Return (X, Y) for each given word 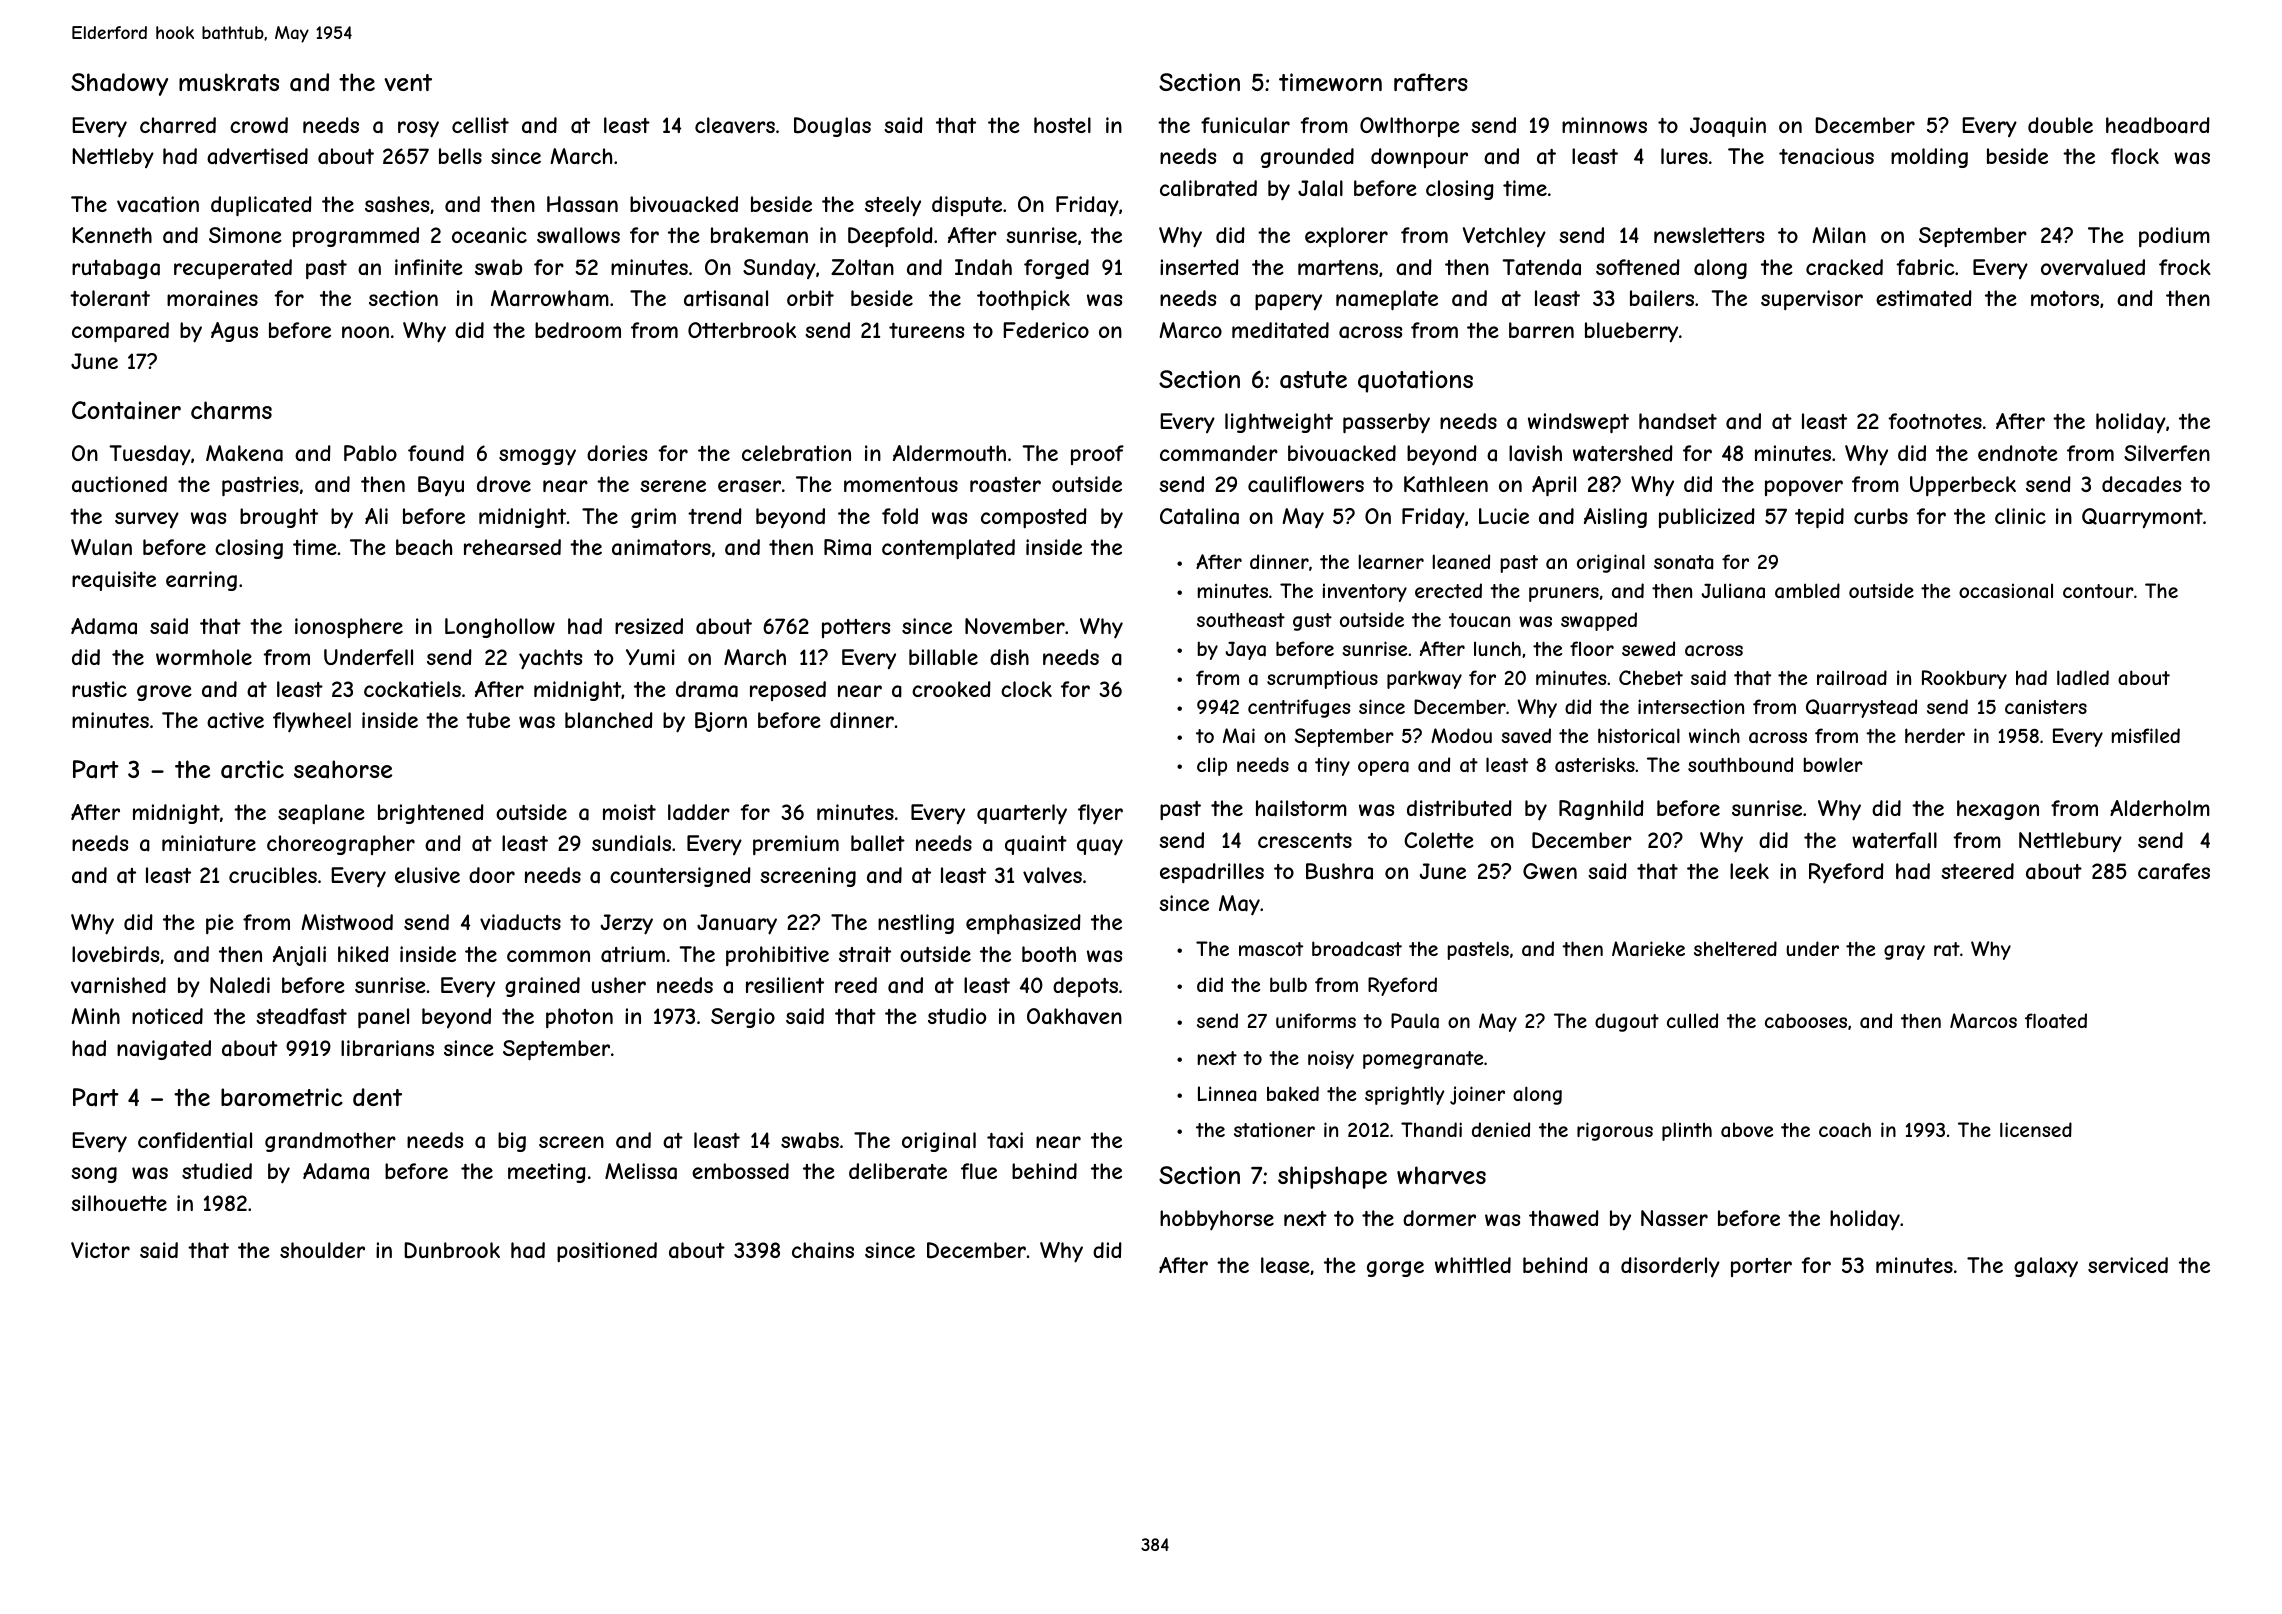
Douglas (832, 127)
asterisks (1595, 764)
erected (1448, 590)
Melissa (641, 1171)
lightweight (1279, 423)
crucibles (273, 875)
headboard (2158, 125)
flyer (1100, 814)
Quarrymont (2142, 518)
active (235, 720)
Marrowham (550, 298)
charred (178, 125)
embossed (740, 1171)
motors (2065, 298)
